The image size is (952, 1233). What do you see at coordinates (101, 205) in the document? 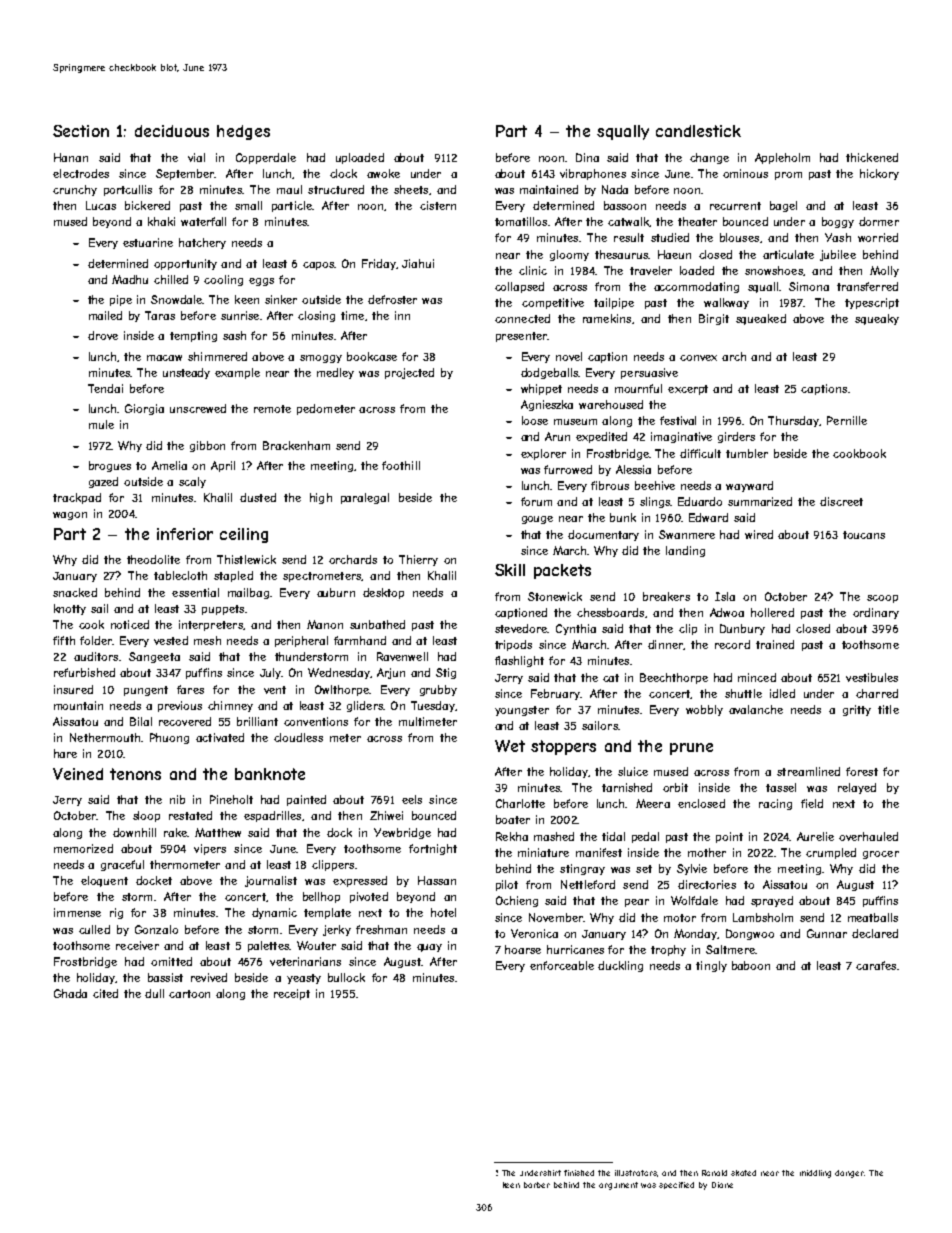
I see `Lucas` at bounding box center [101, 205].
